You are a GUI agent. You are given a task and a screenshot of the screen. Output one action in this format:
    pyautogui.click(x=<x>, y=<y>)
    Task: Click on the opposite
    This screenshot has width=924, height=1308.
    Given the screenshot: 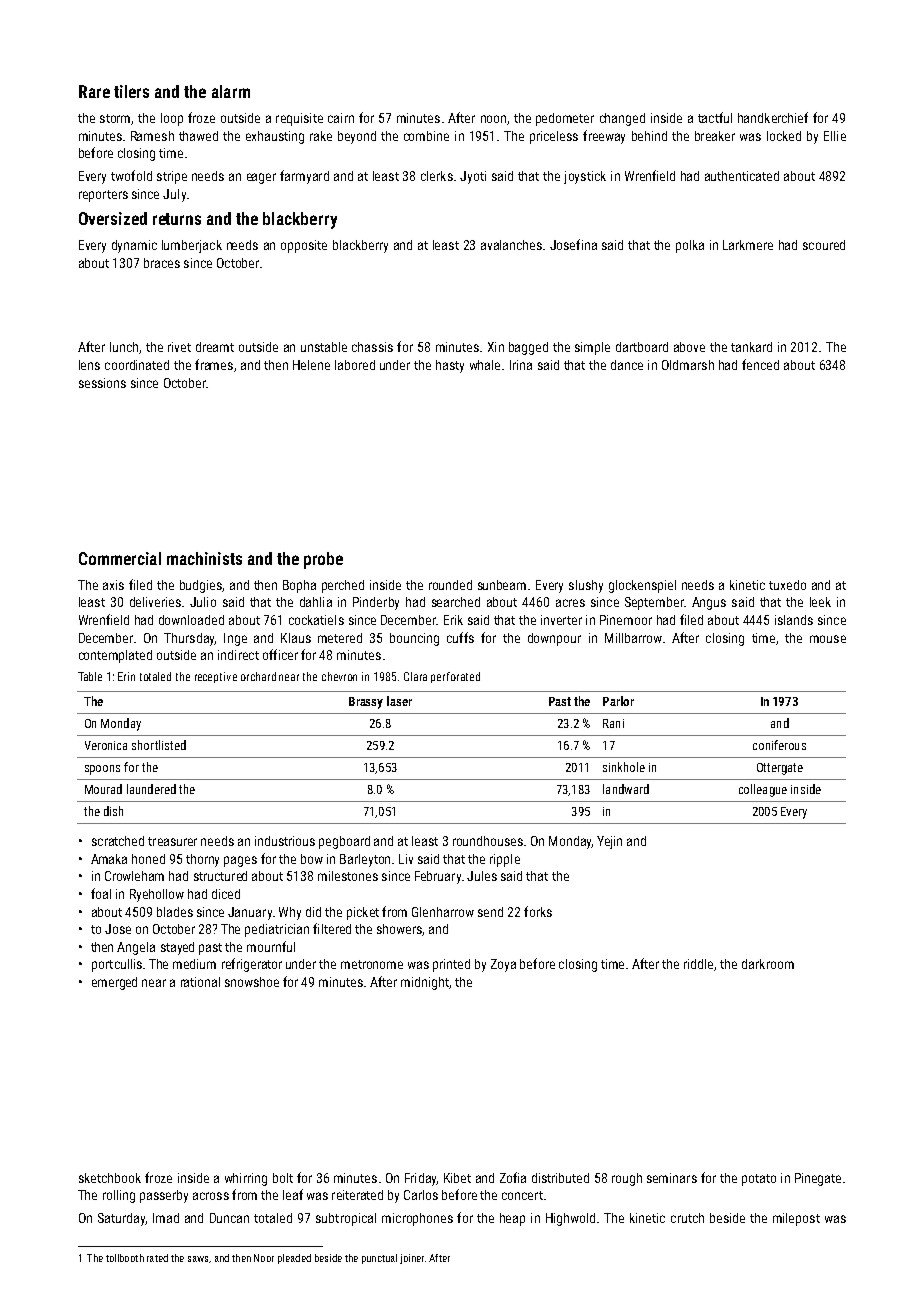 What is the action you would take?
    pyautogui.click(x=304, y=246)
